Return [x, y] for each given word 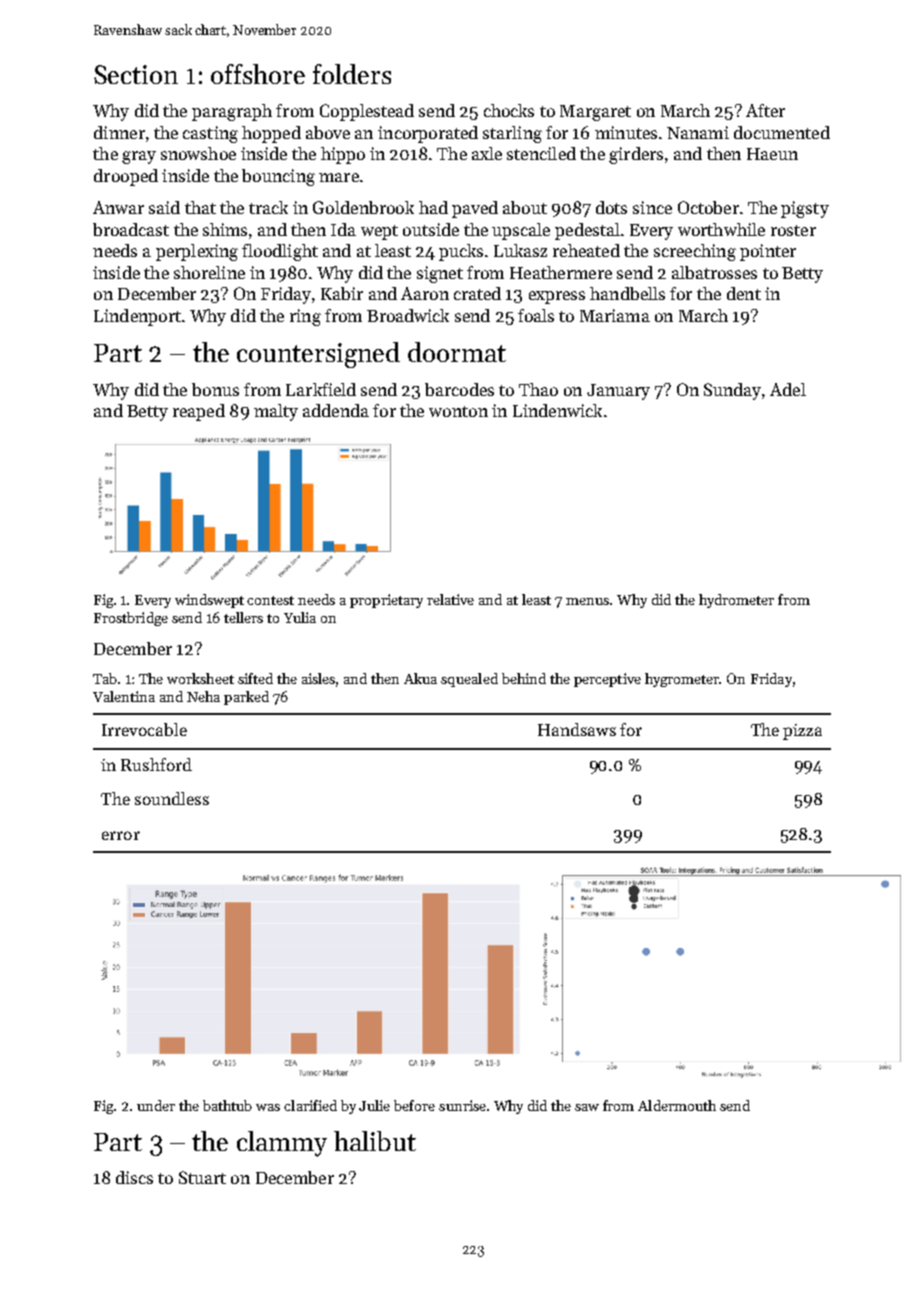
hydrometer [736, 601]
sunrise [462, 1105]
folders [352, 74]
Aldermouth [677, 1105]
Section [136, 74]
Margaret [595, 113]
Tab [105, 678]
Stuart [202, 1177]
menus [587, 601]
